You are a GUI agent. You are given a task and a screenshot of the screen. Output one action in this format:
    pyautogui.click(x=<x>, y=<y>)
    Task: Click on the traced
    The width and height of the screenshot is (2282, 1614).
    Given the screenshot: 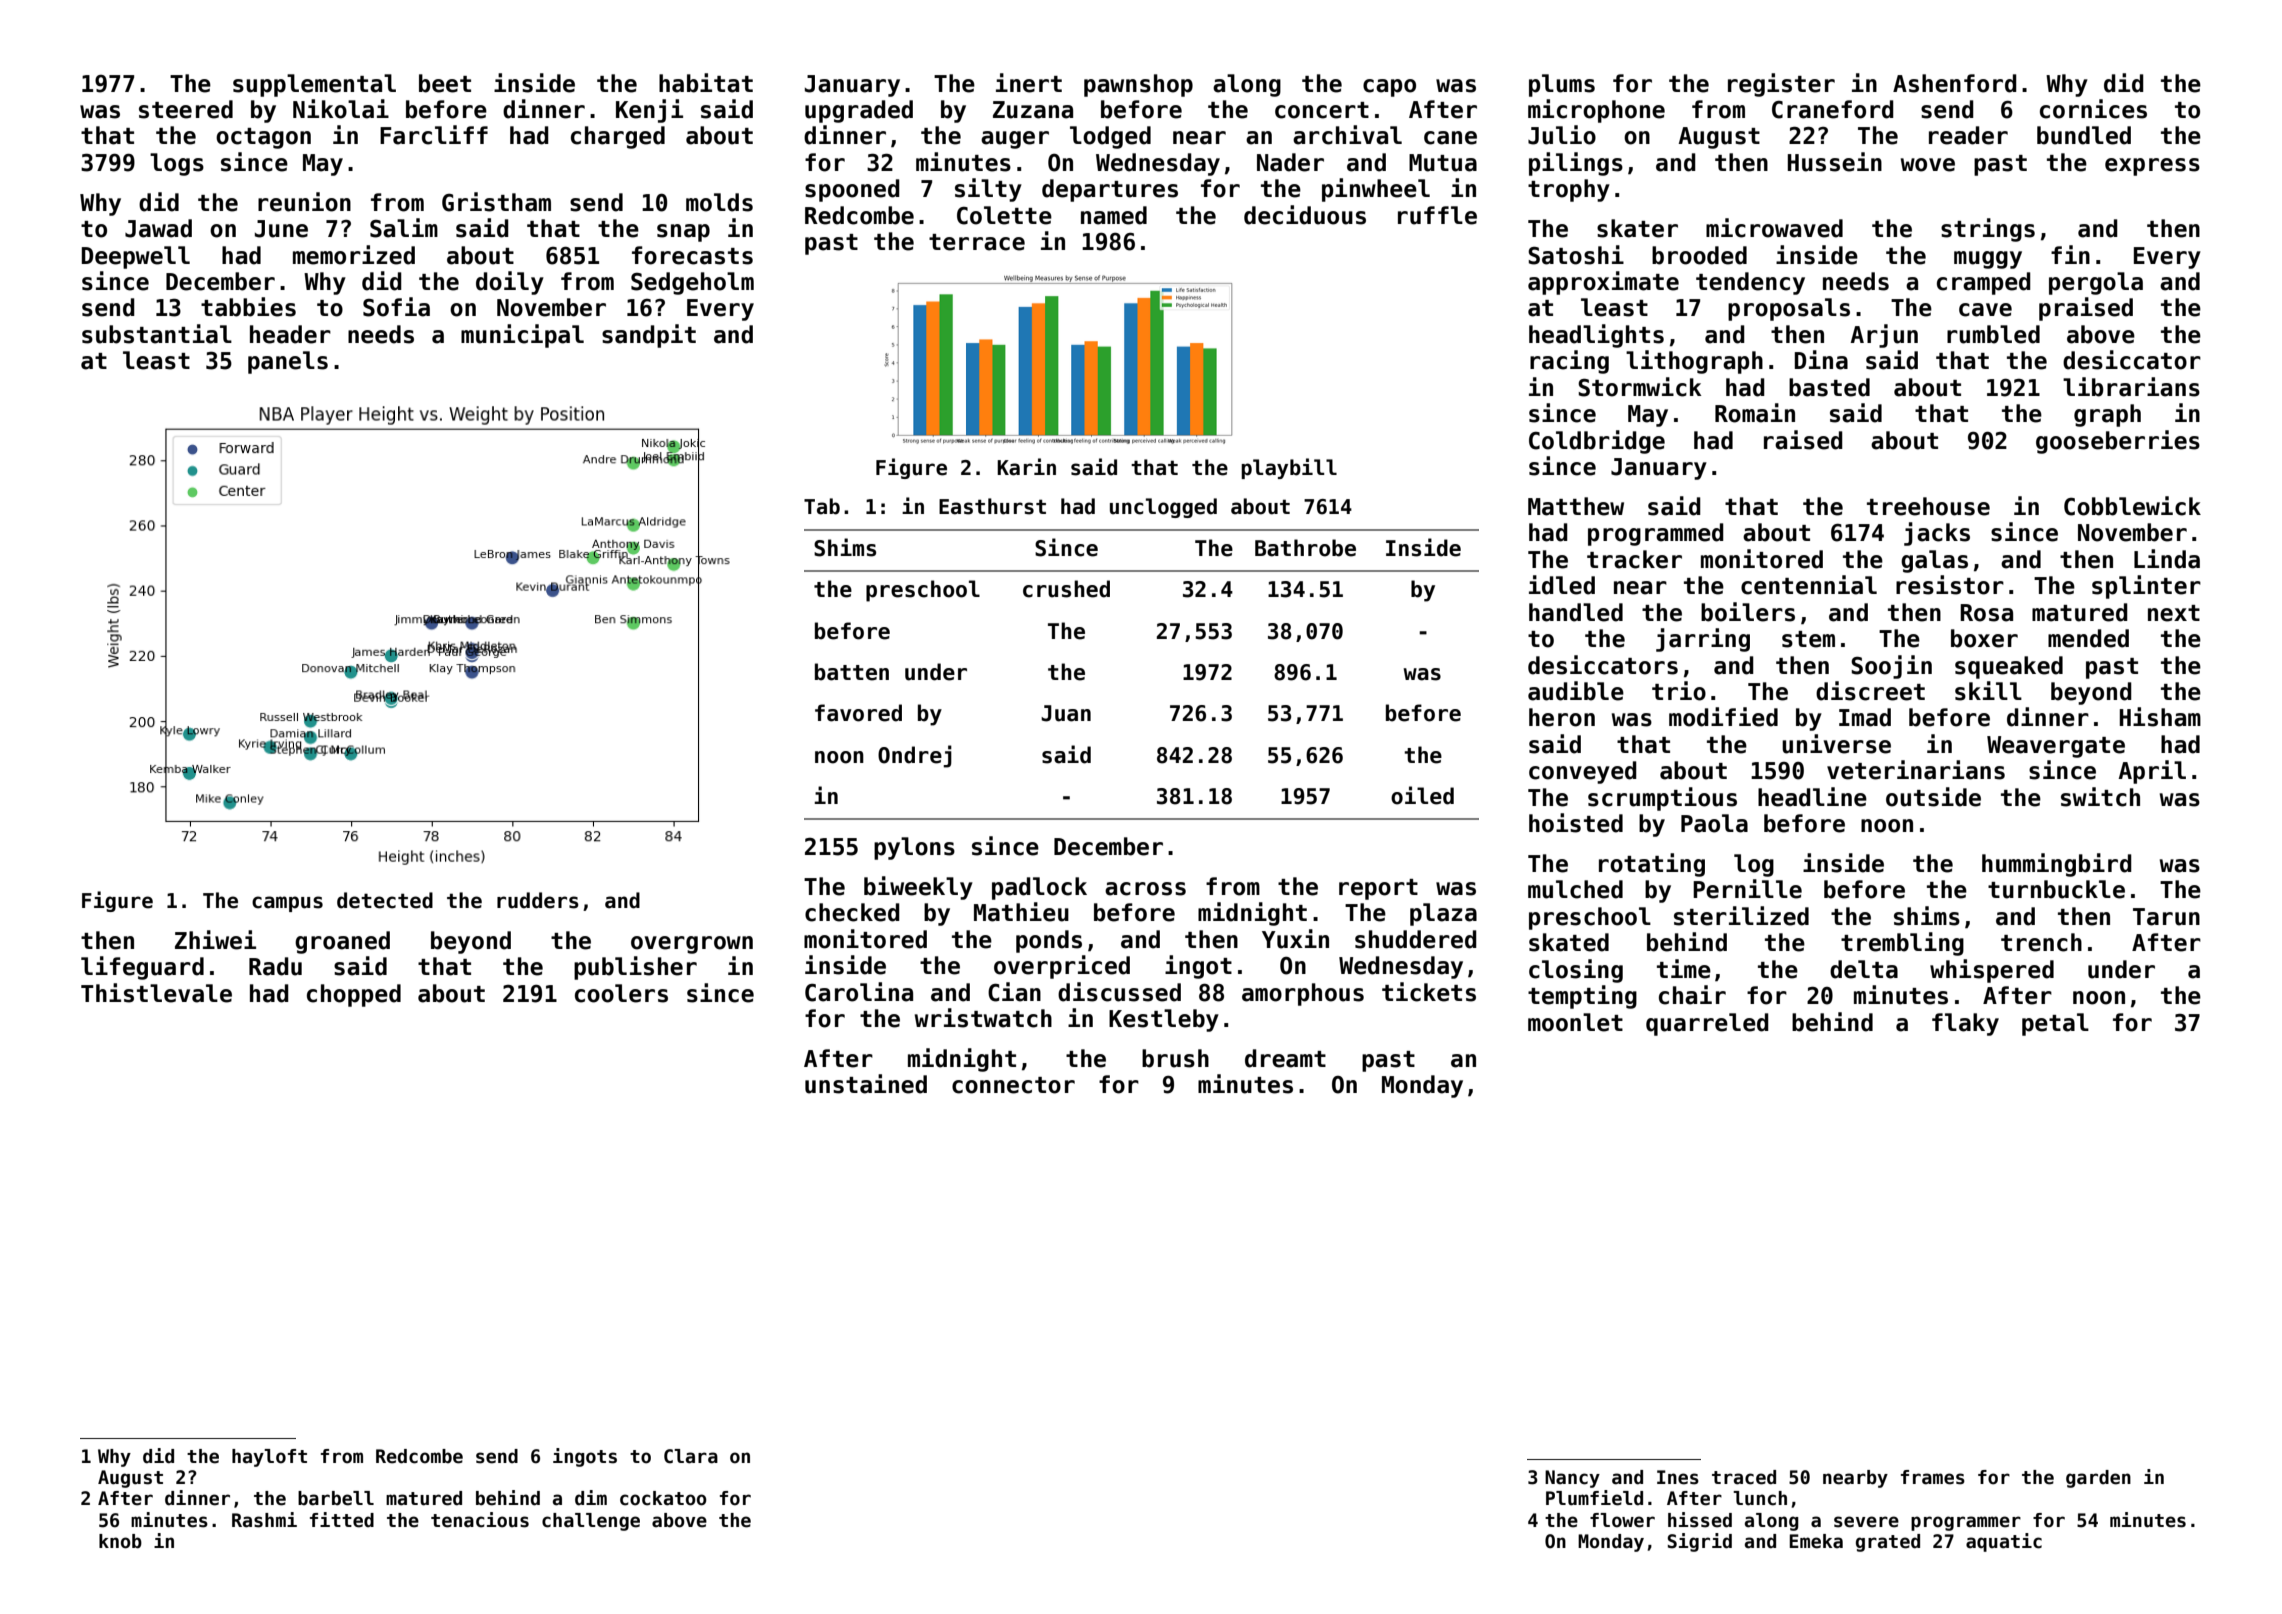 What is the action you would take?
    pyautogui.click(x=1744, y=1477)
